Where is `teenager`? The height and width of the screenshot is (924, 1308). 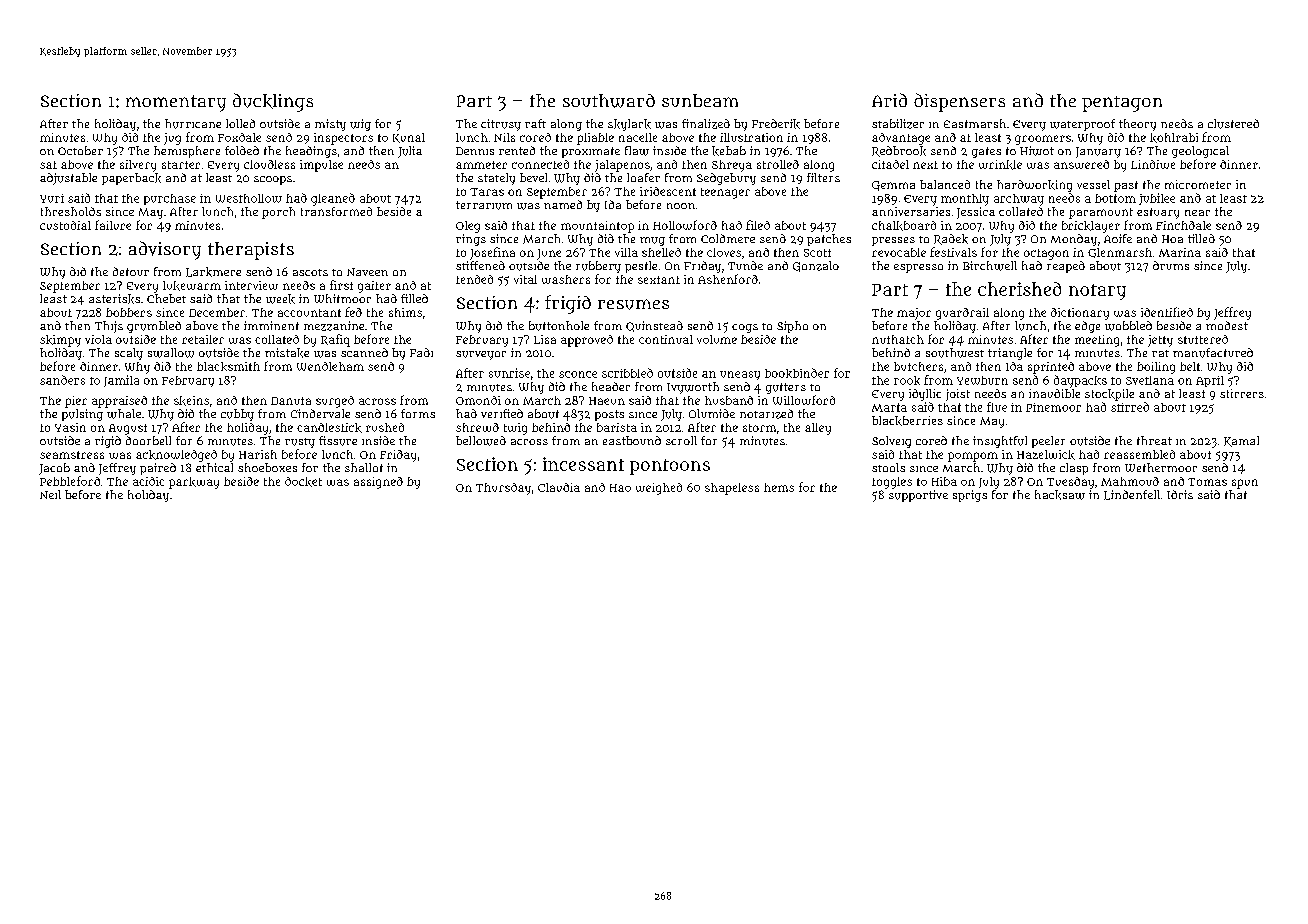 teenager is located at coordinates (725, 193).
